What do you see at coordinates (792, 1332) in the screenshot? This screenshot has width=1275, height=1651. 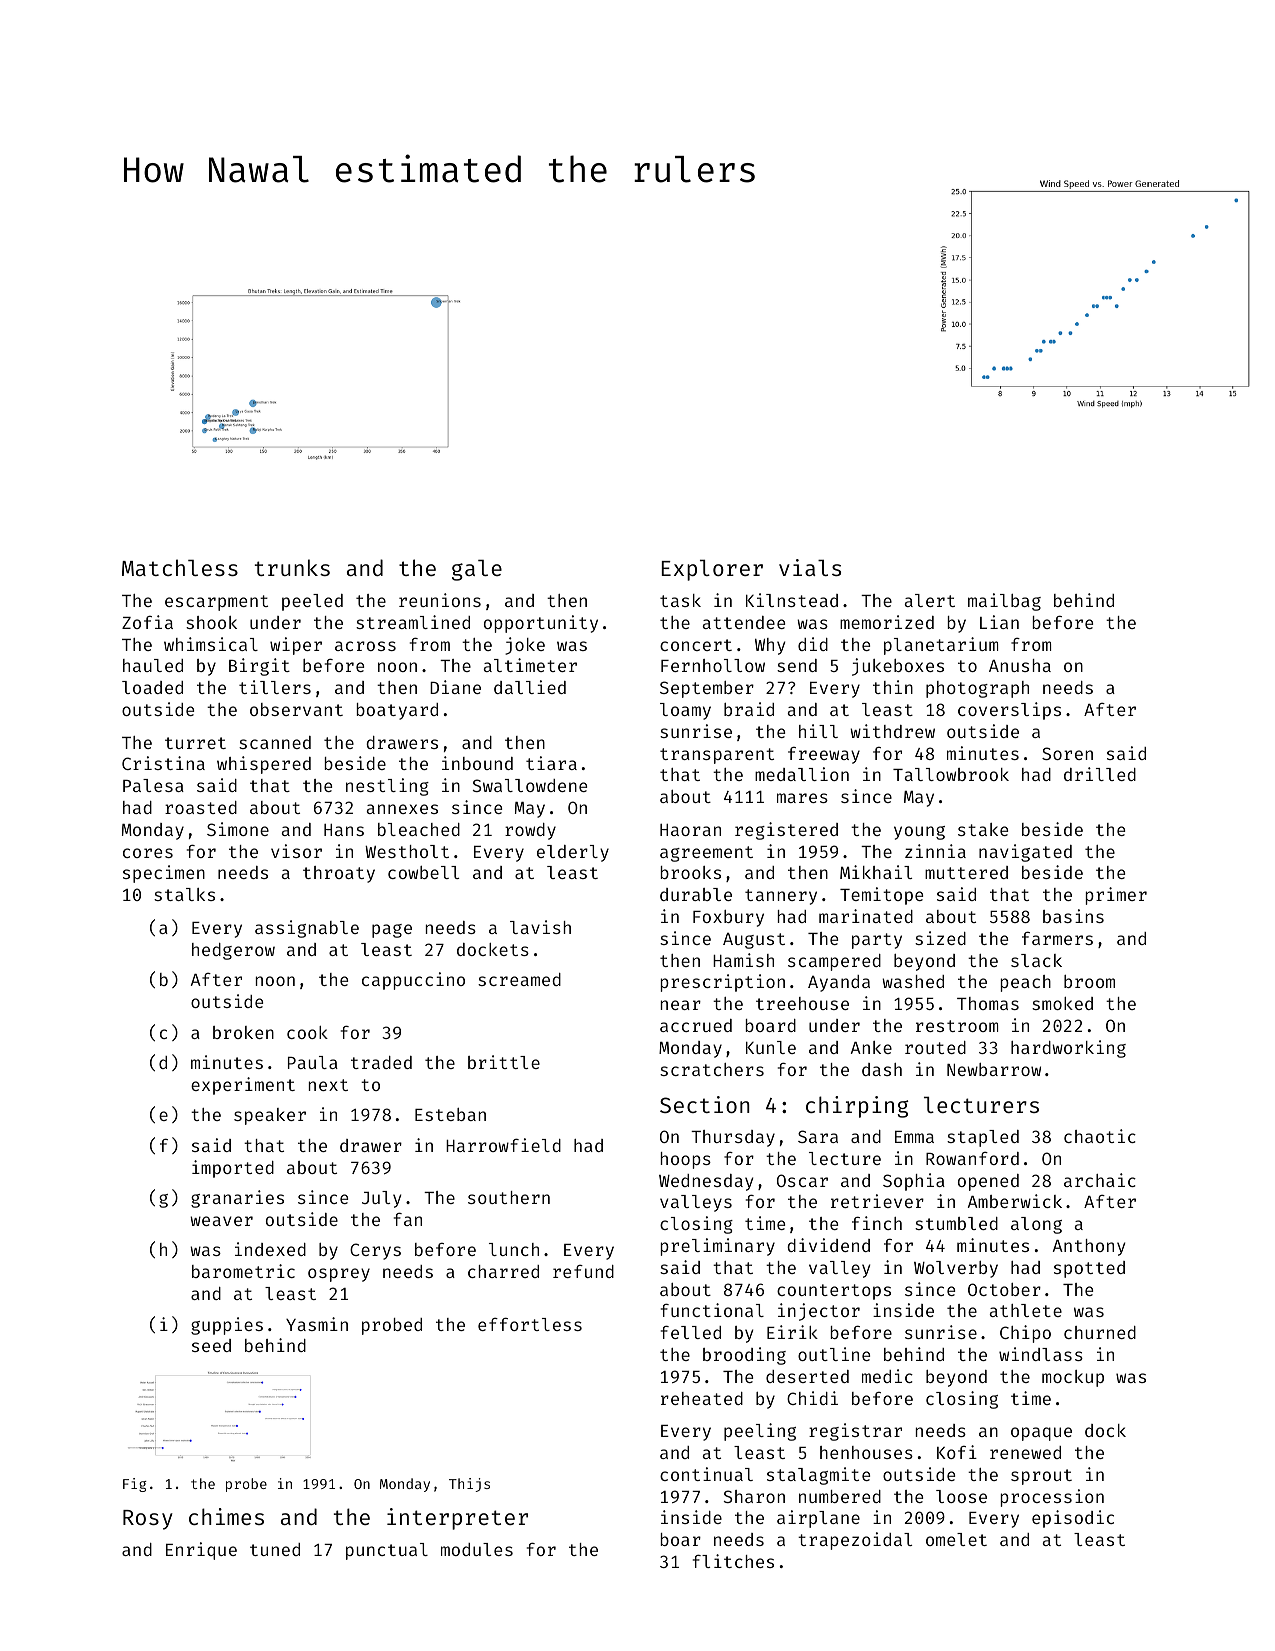 I see `Eirik` at bounding box center [792, 1332].
